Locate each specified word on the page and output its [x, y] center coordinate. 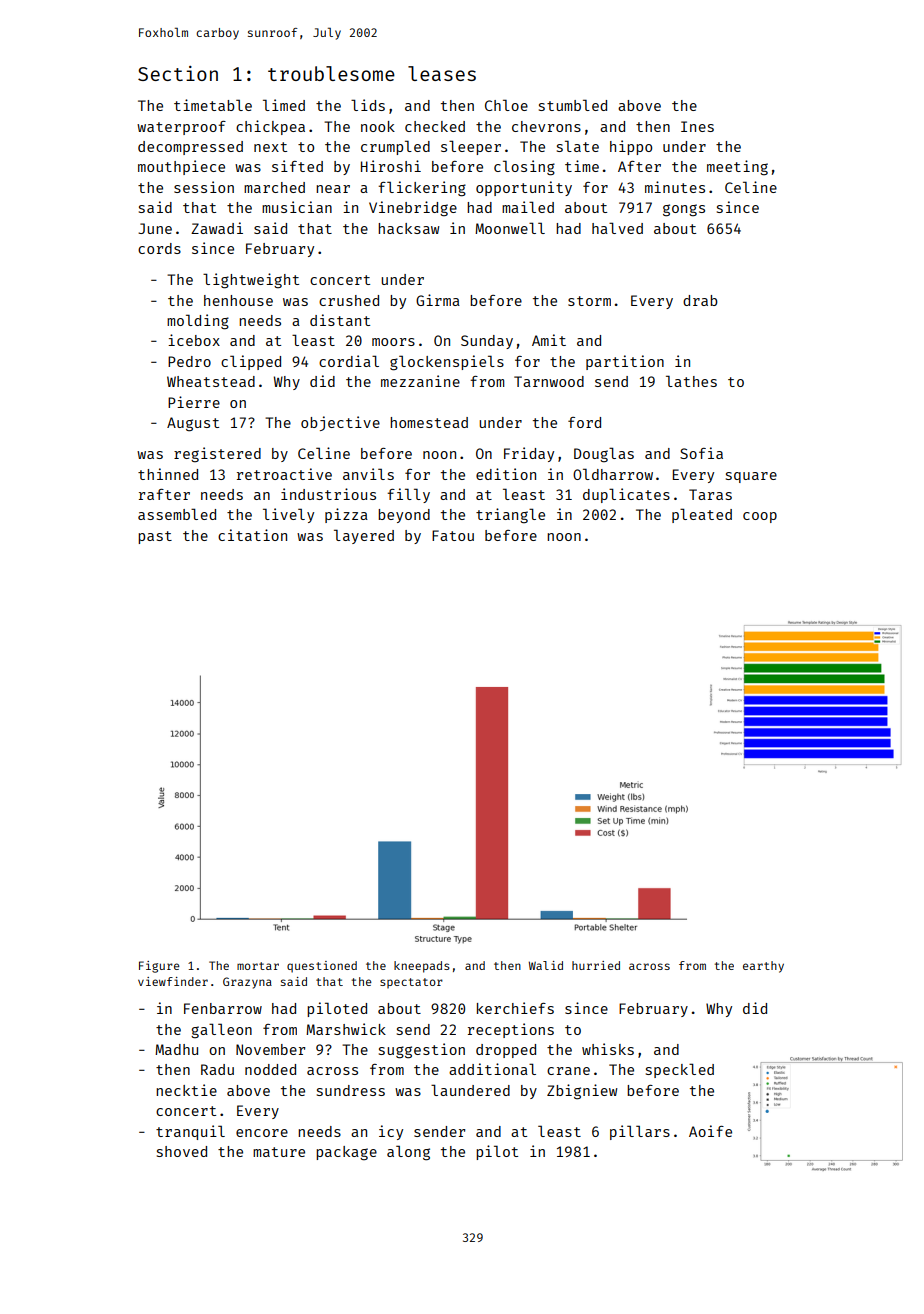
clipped [251, 362]
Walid [546, 965]
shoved [182, 1151]
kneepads [422, 967]
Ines [697, 126]
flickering [422, 189]
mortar [258, 966]
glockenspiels [447, 363]
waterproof [181, 128]
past [155, 537]
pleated [702, 515]
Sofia [701, 453]
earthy [763, 967]
